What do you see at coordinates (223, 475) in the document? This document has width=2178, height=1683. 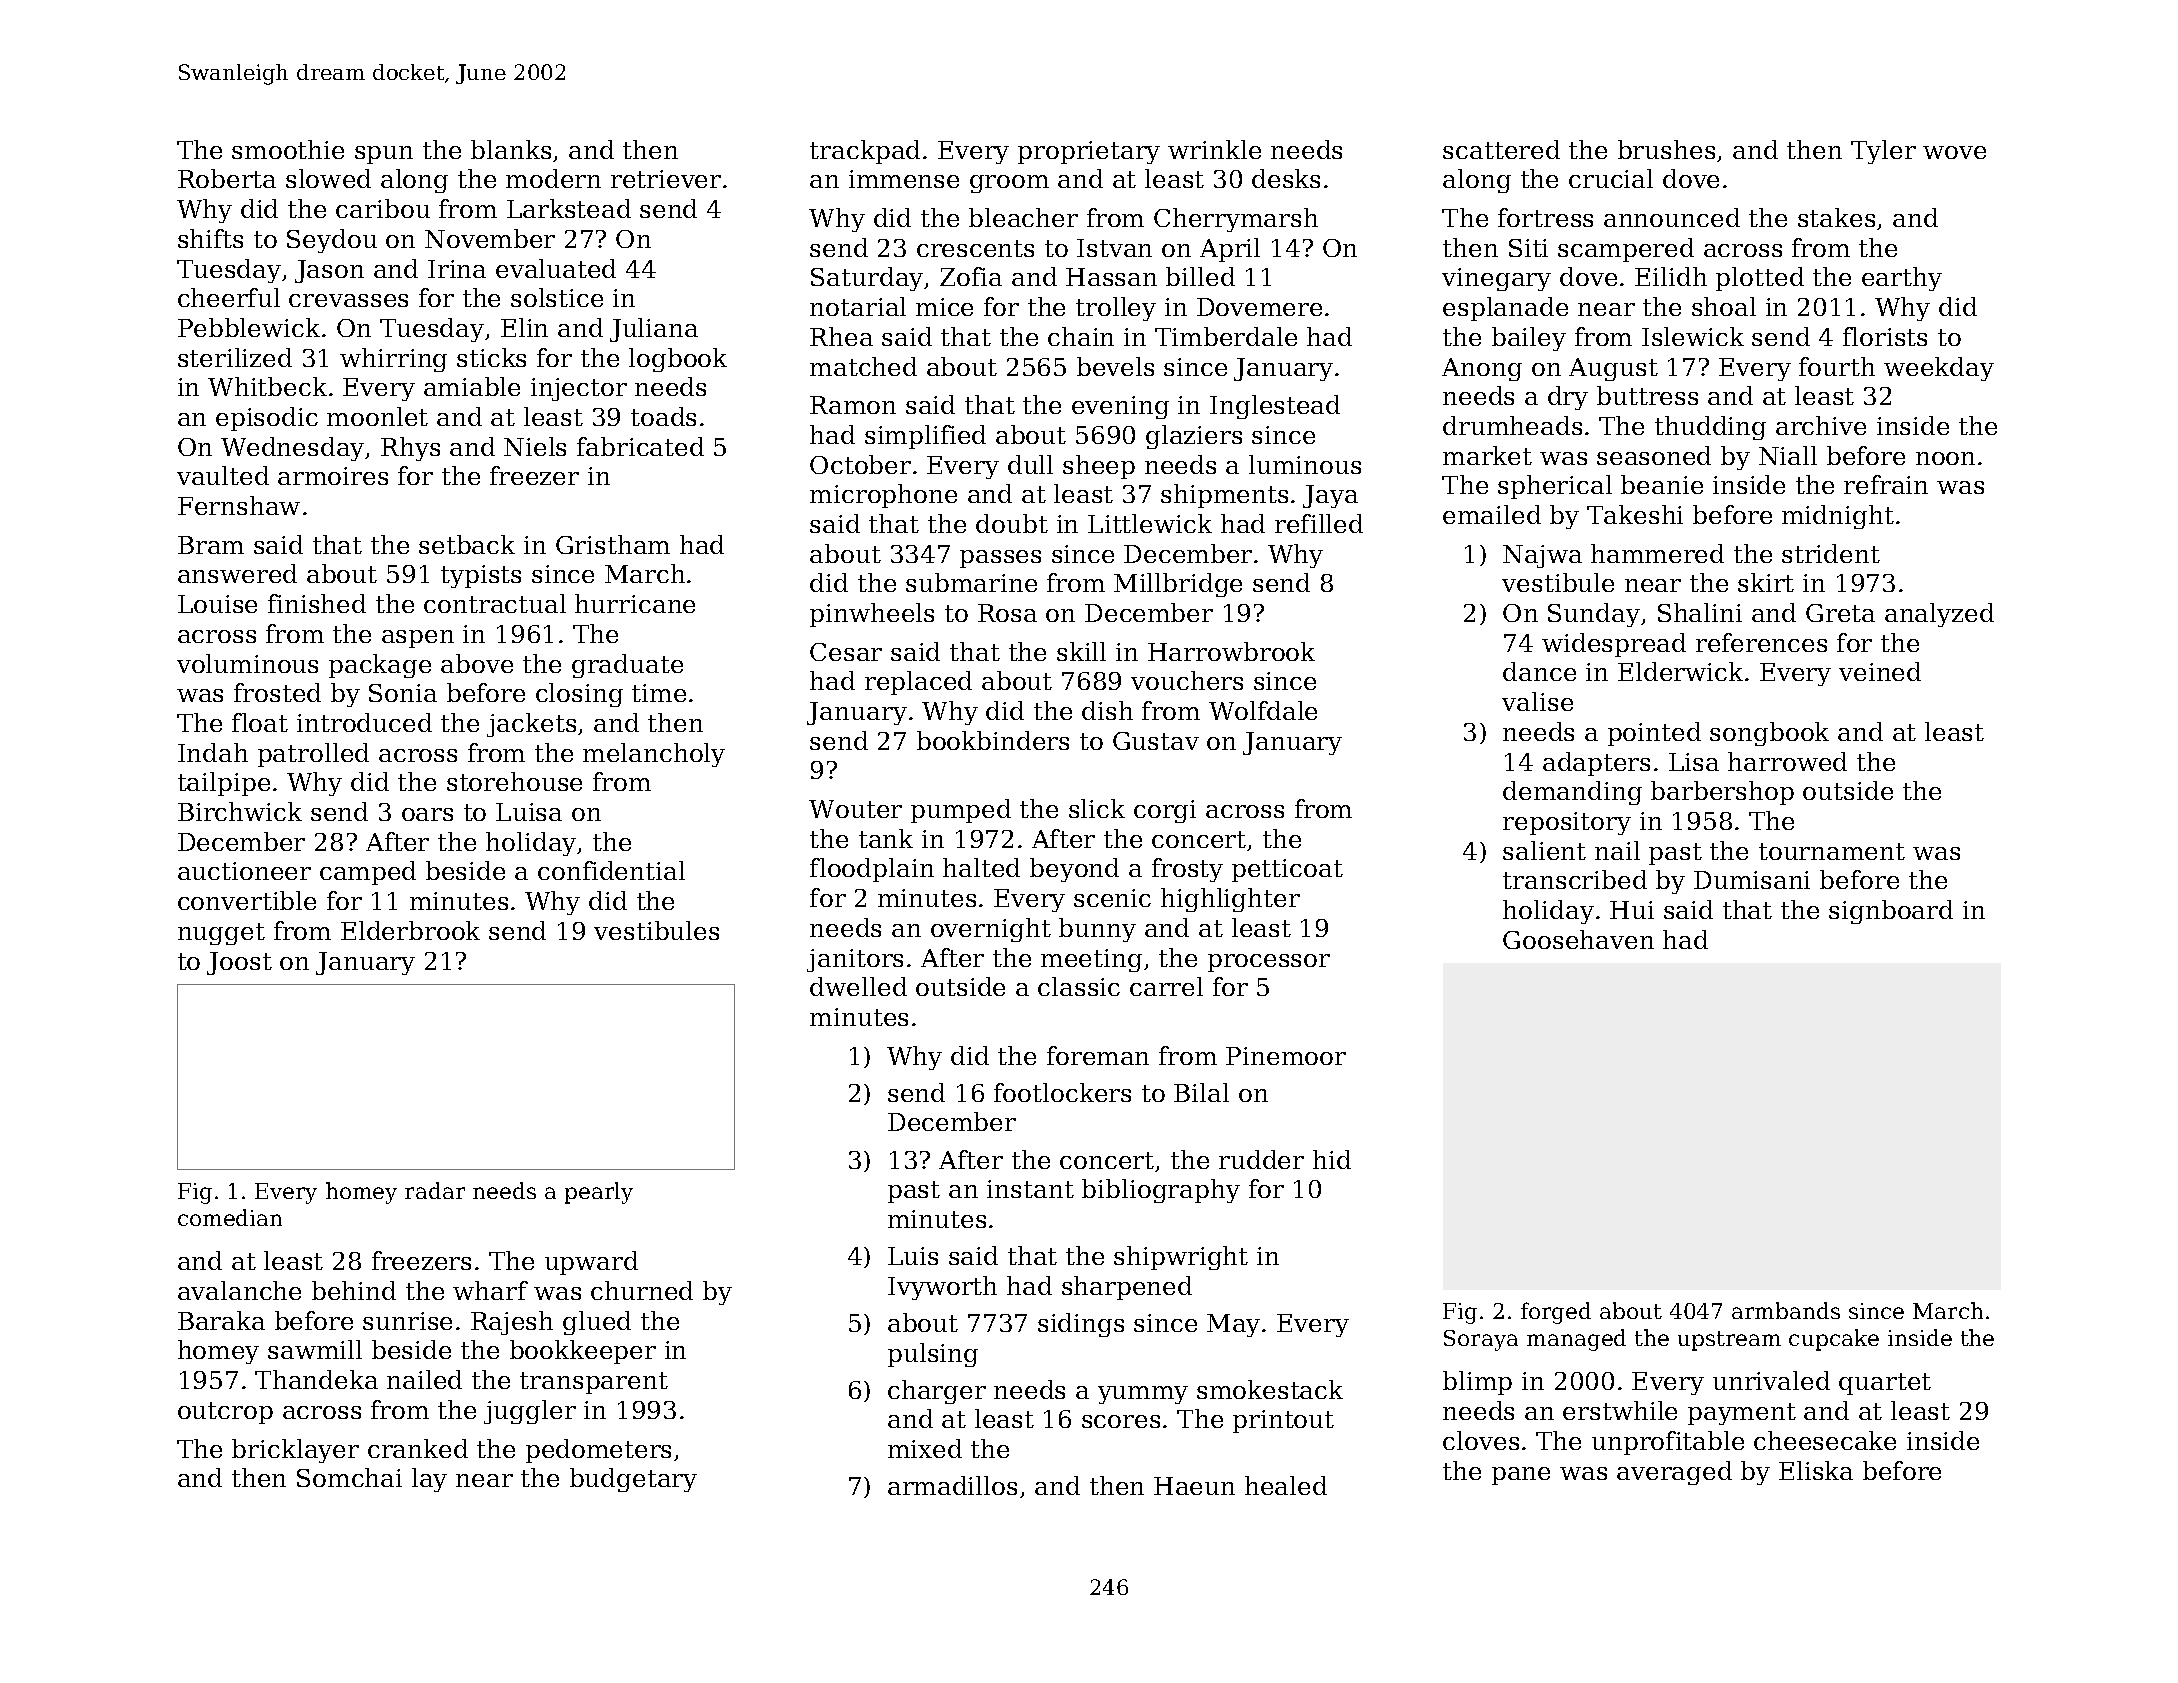 I see `vaulted` at bounding box center [223, 475].
